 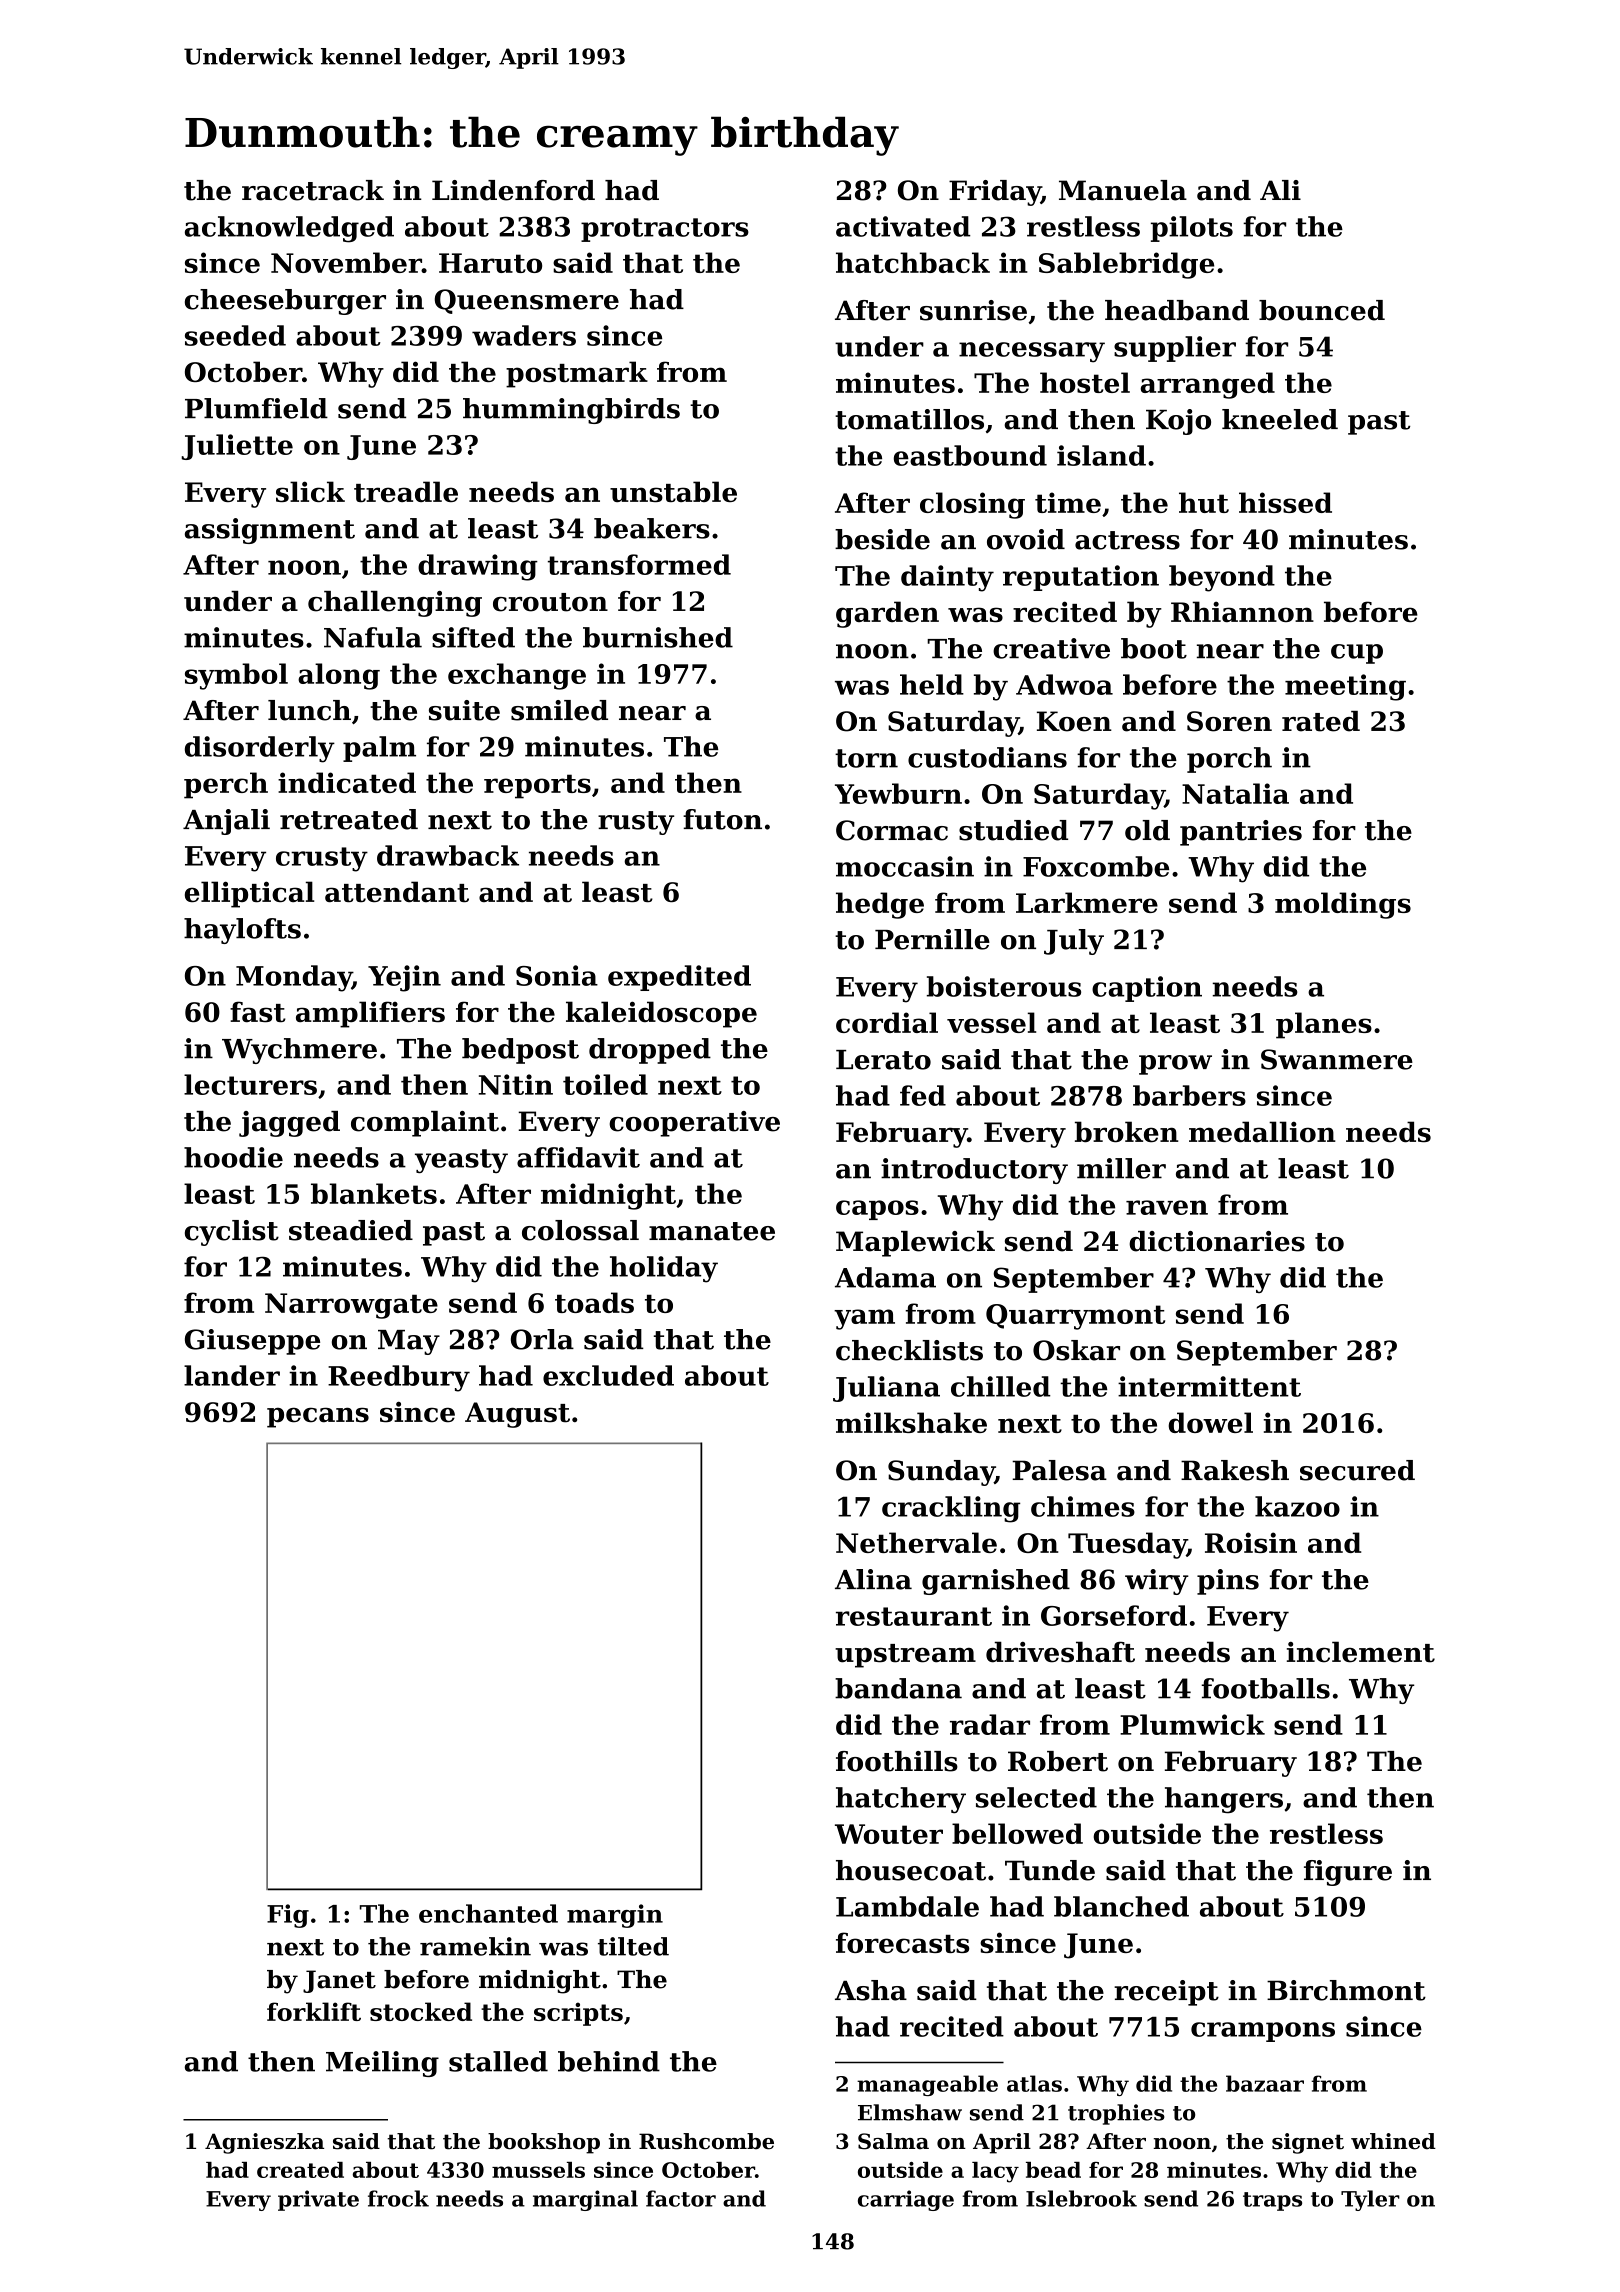 I want to click on seeded, so click(x=235, y=335).
